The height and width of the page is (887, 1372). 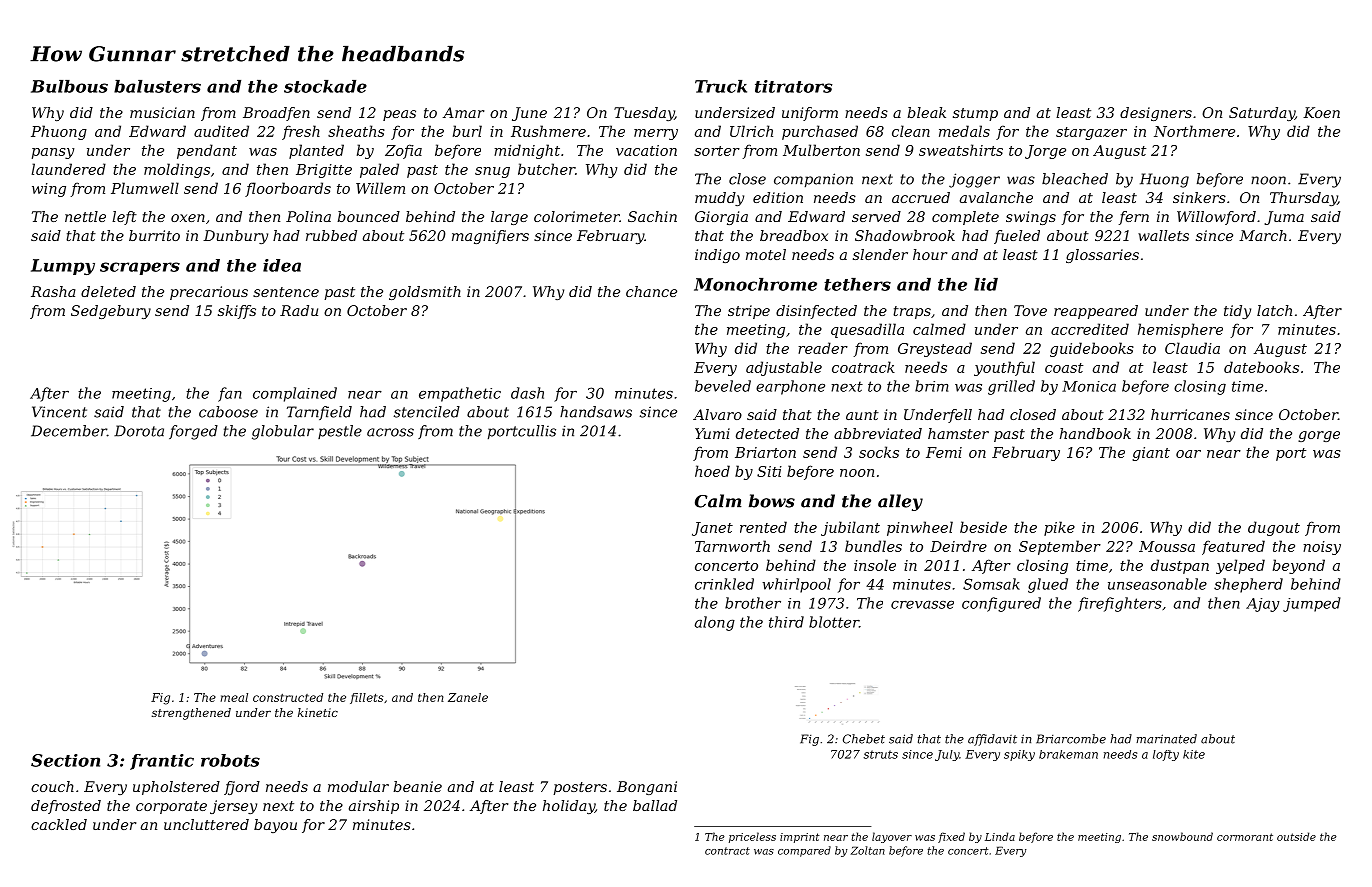 I want to click on Dorota, so click(x=139, y=431).
